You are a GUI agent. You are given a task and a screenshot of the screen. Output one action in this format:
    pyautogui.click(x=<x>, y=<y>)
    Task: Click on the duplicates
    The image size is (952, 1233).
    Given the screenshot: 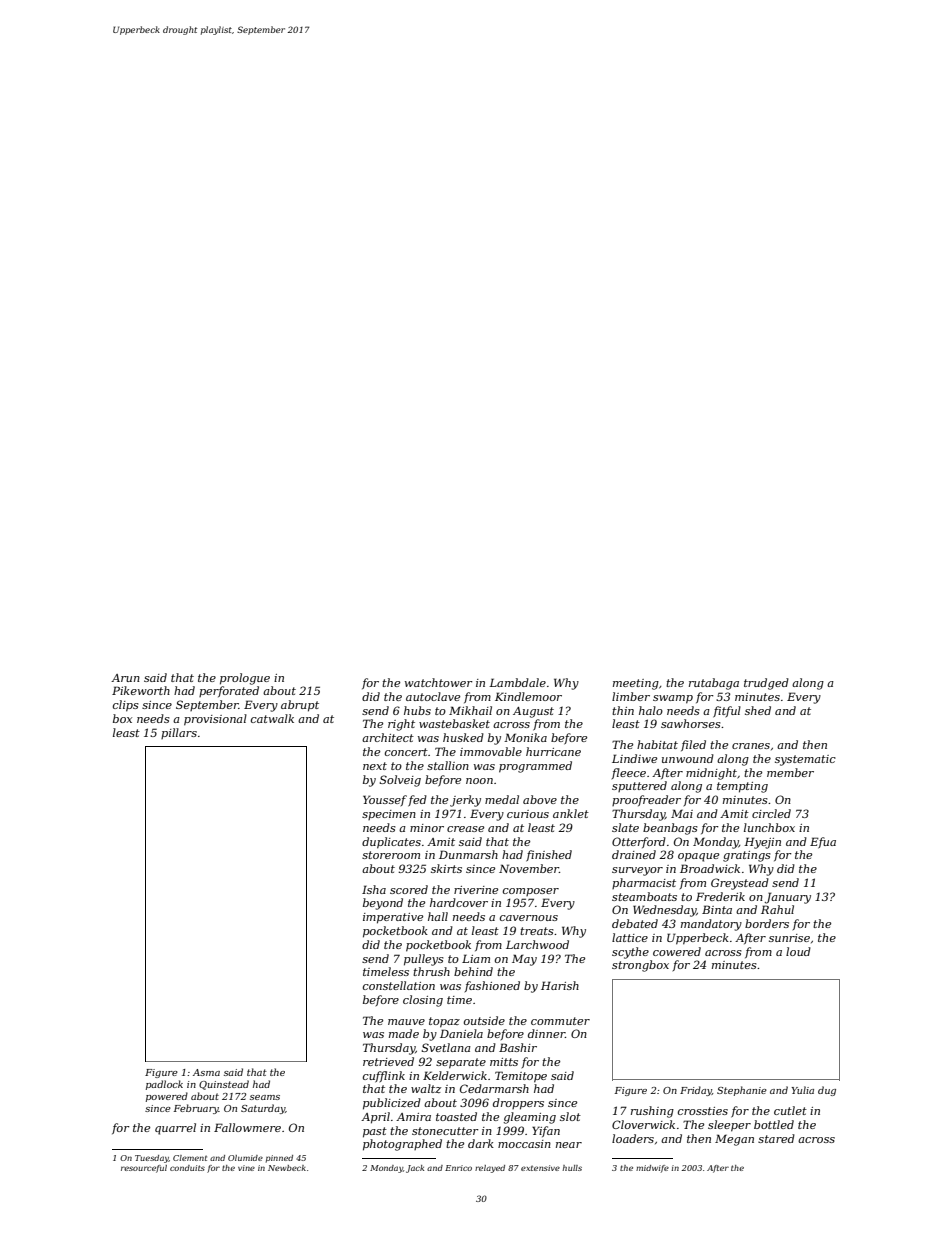 What is the action you would take?
    pyautogui.click(x=391, y=843)
